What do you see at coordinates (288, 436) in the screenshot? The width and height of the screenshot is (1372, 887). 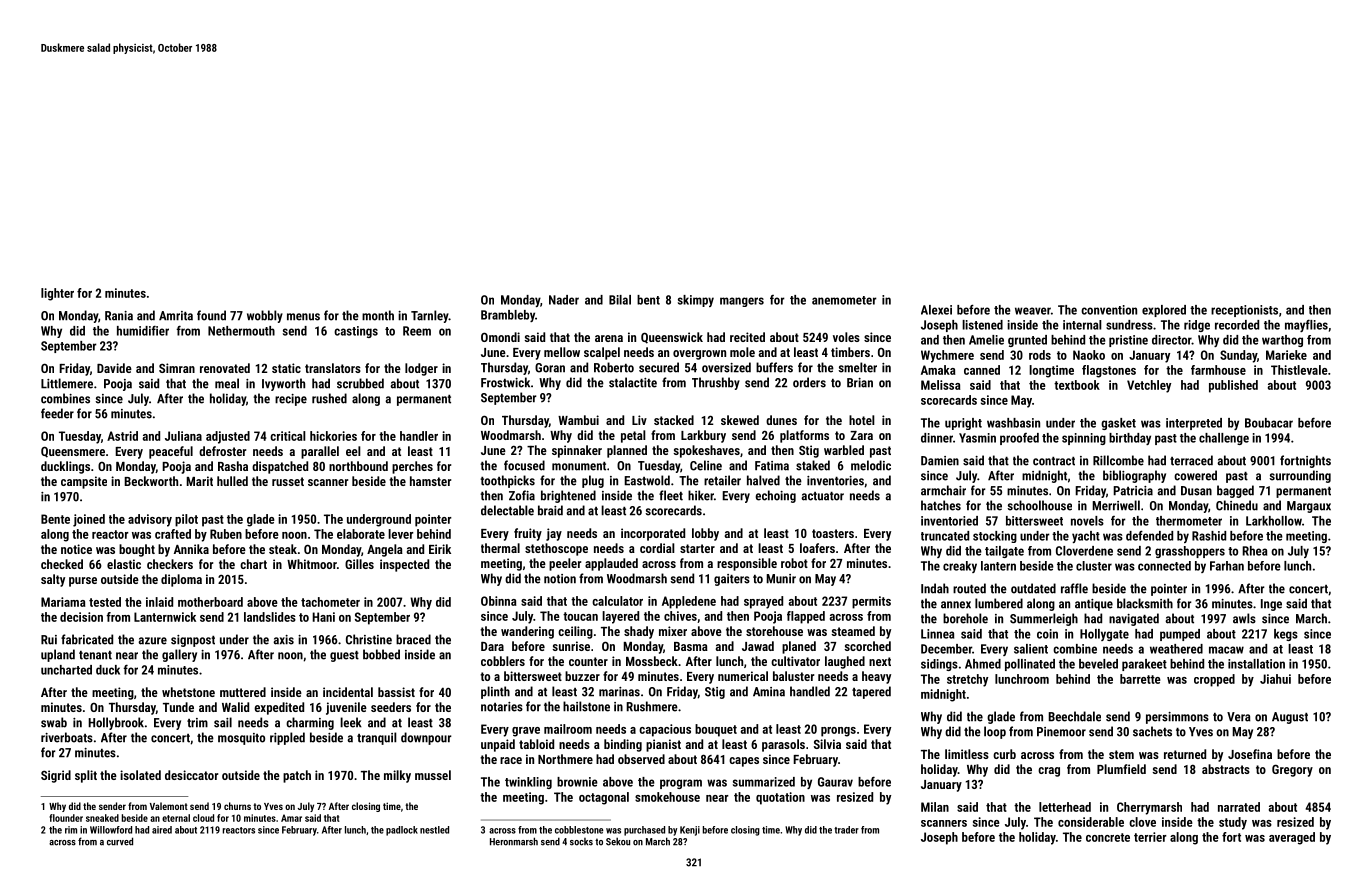 I see `critical` at bounding box center [288, 436].
